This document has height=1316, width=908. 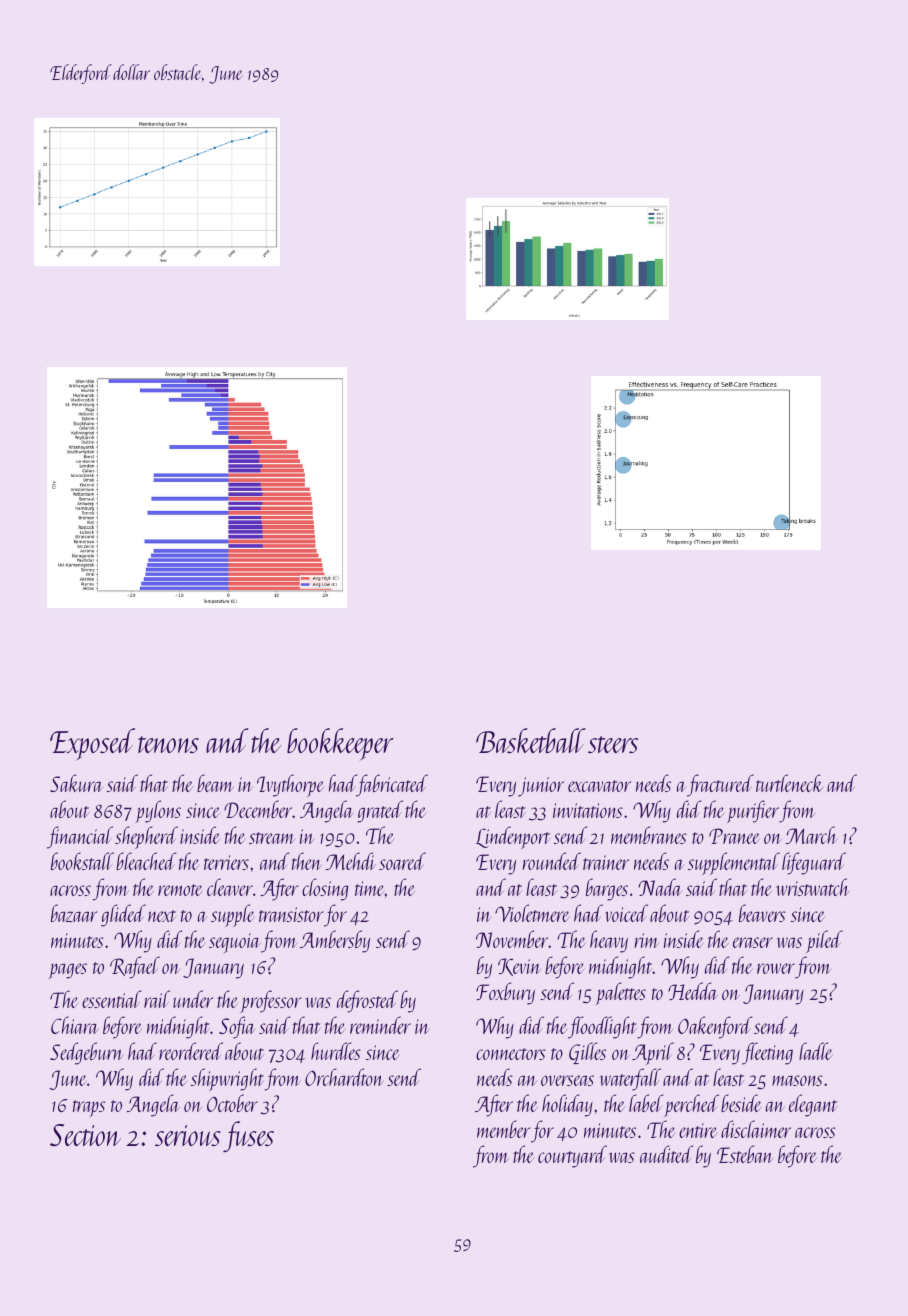 What do you see at coordinates (513, 837) in the document?
I see `Lindenport` at bounding box center [513, 837].
